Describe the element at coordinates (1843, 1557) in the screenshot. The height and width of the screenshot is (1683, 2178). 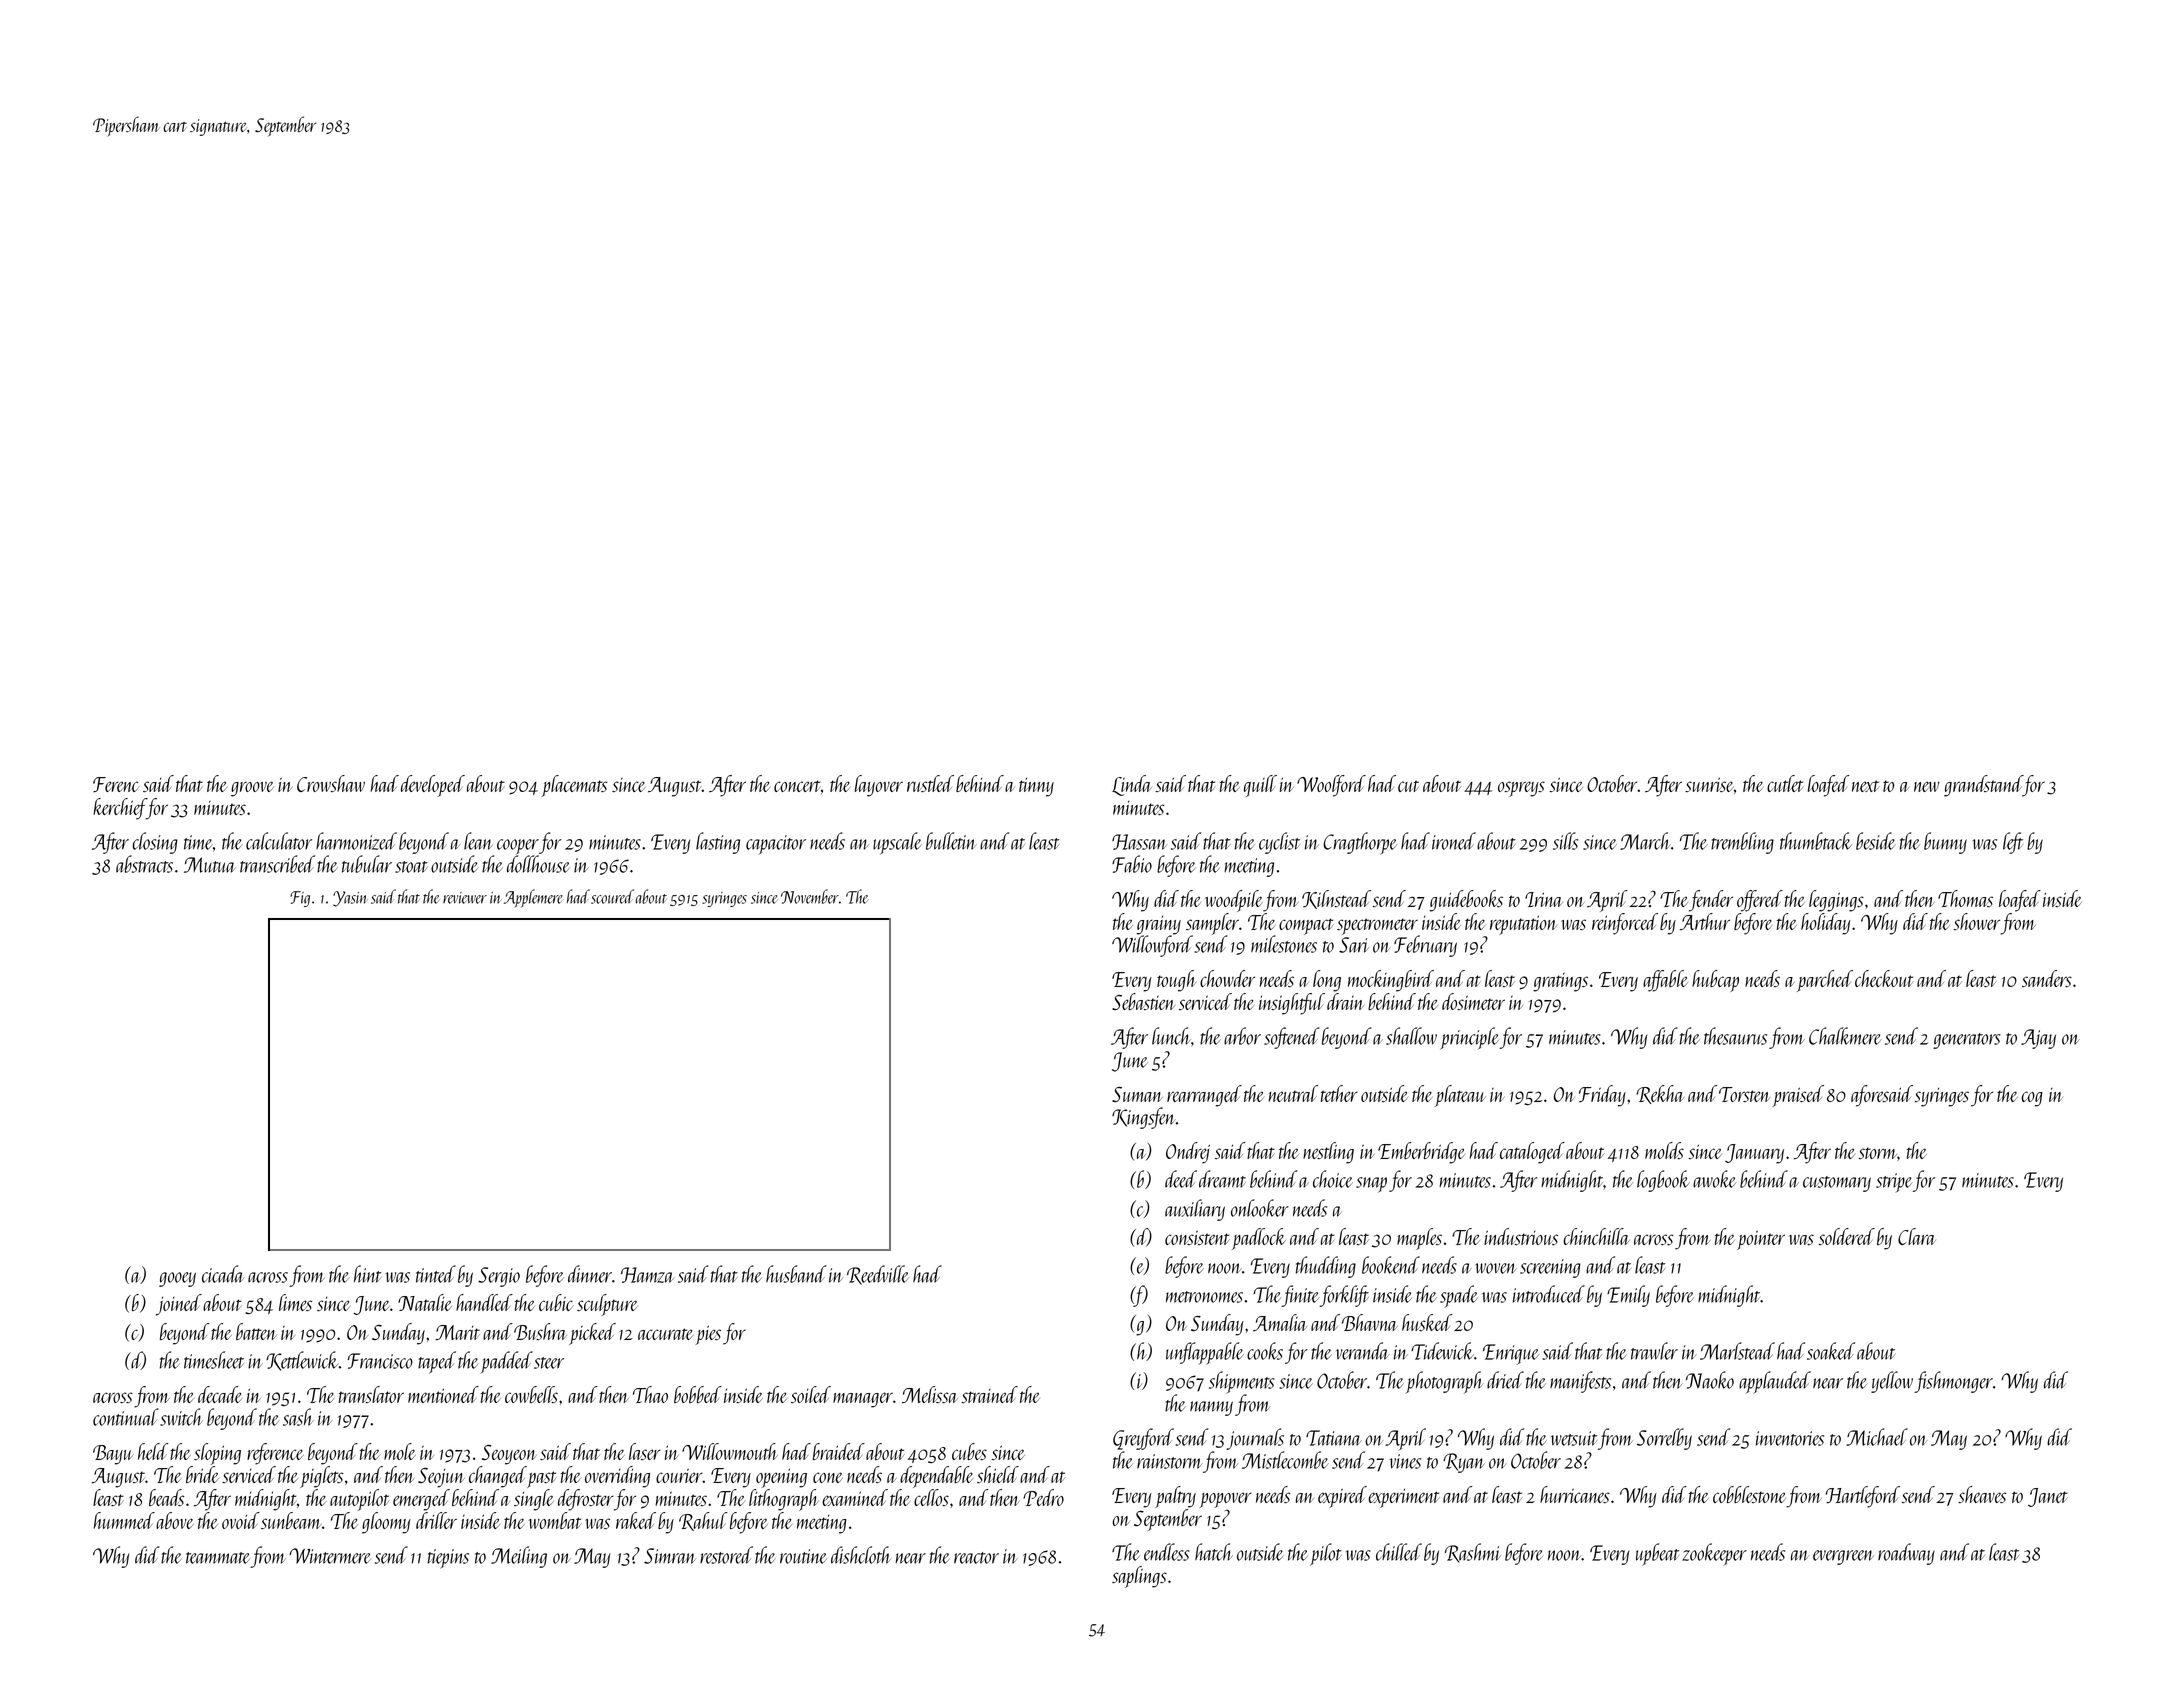
I see `evergreen` at that location.
